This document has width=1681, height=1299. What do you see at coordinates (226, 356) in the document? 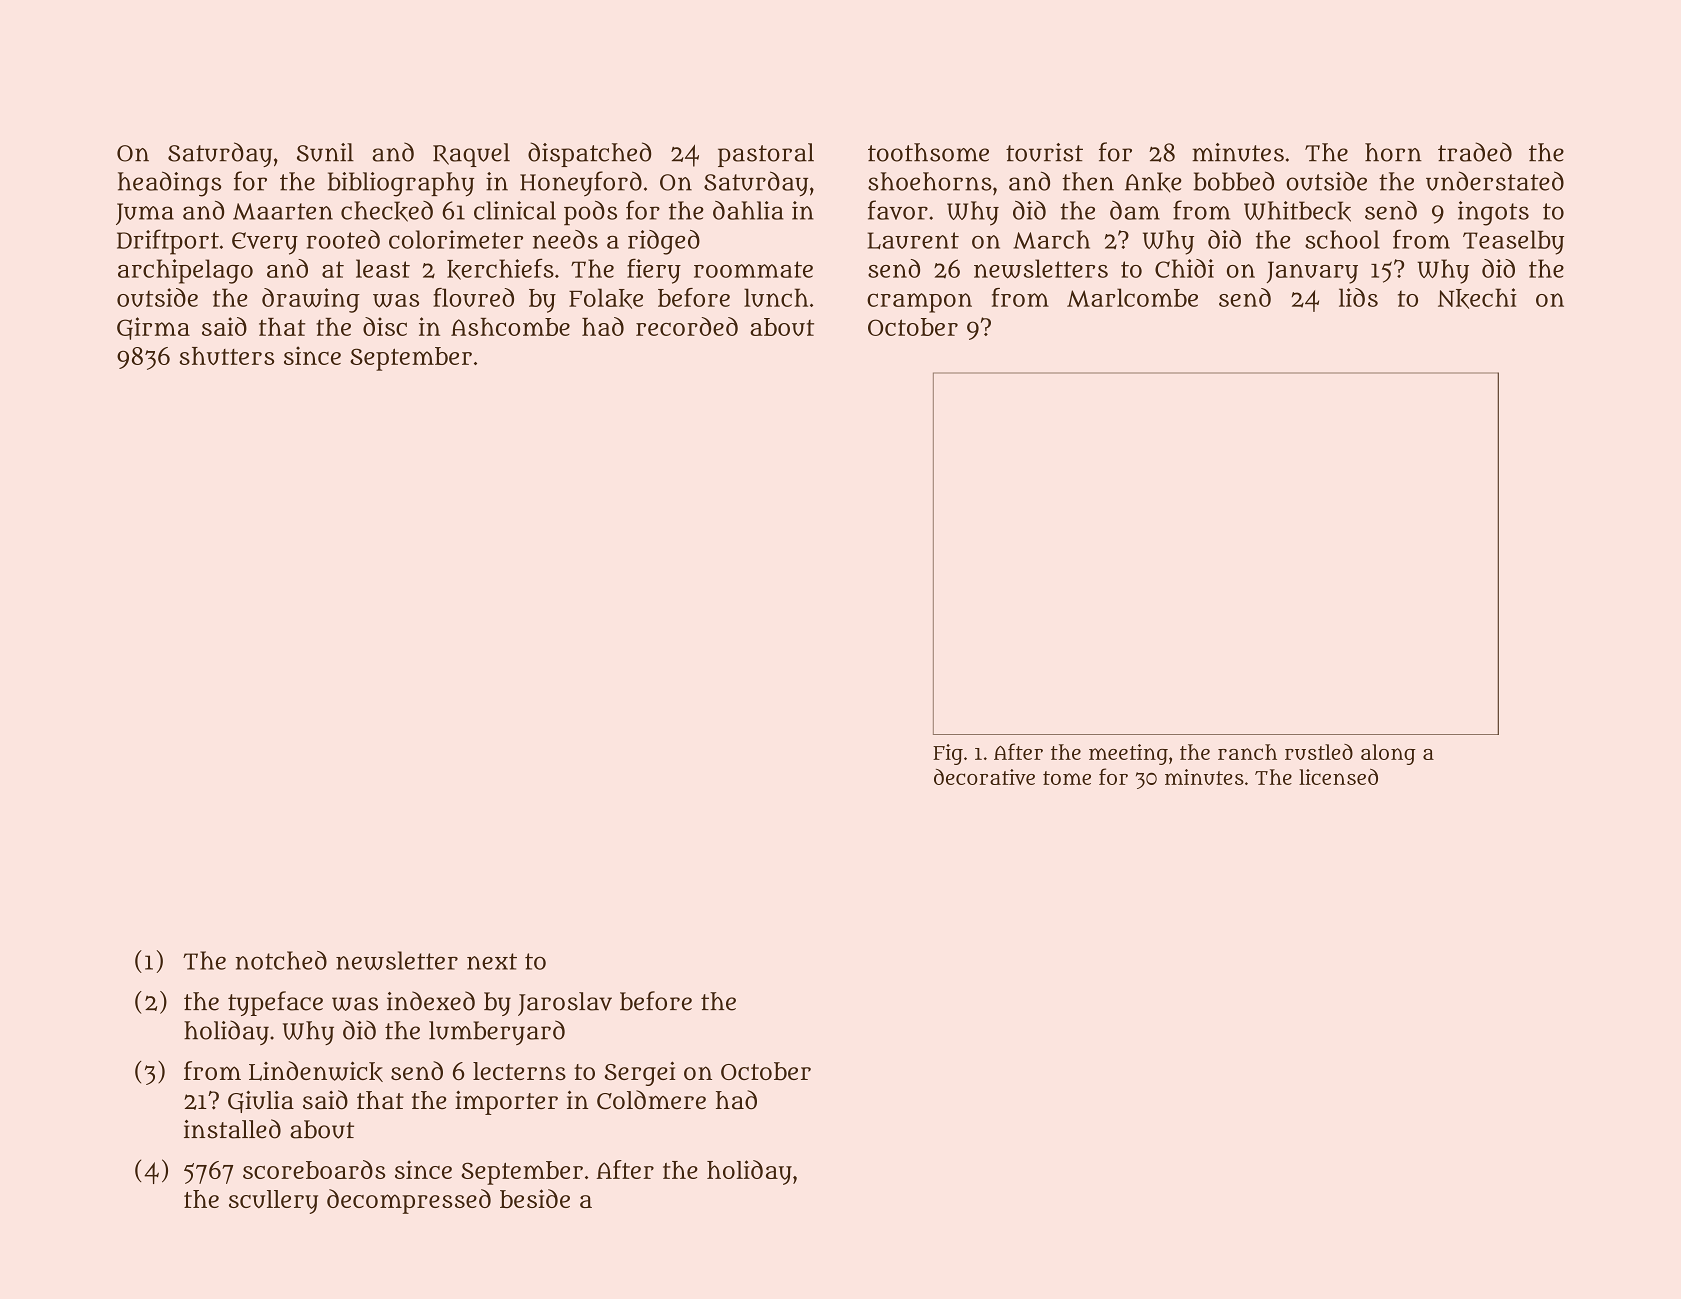
I see `shutters` at bounding box center [226, 356].
